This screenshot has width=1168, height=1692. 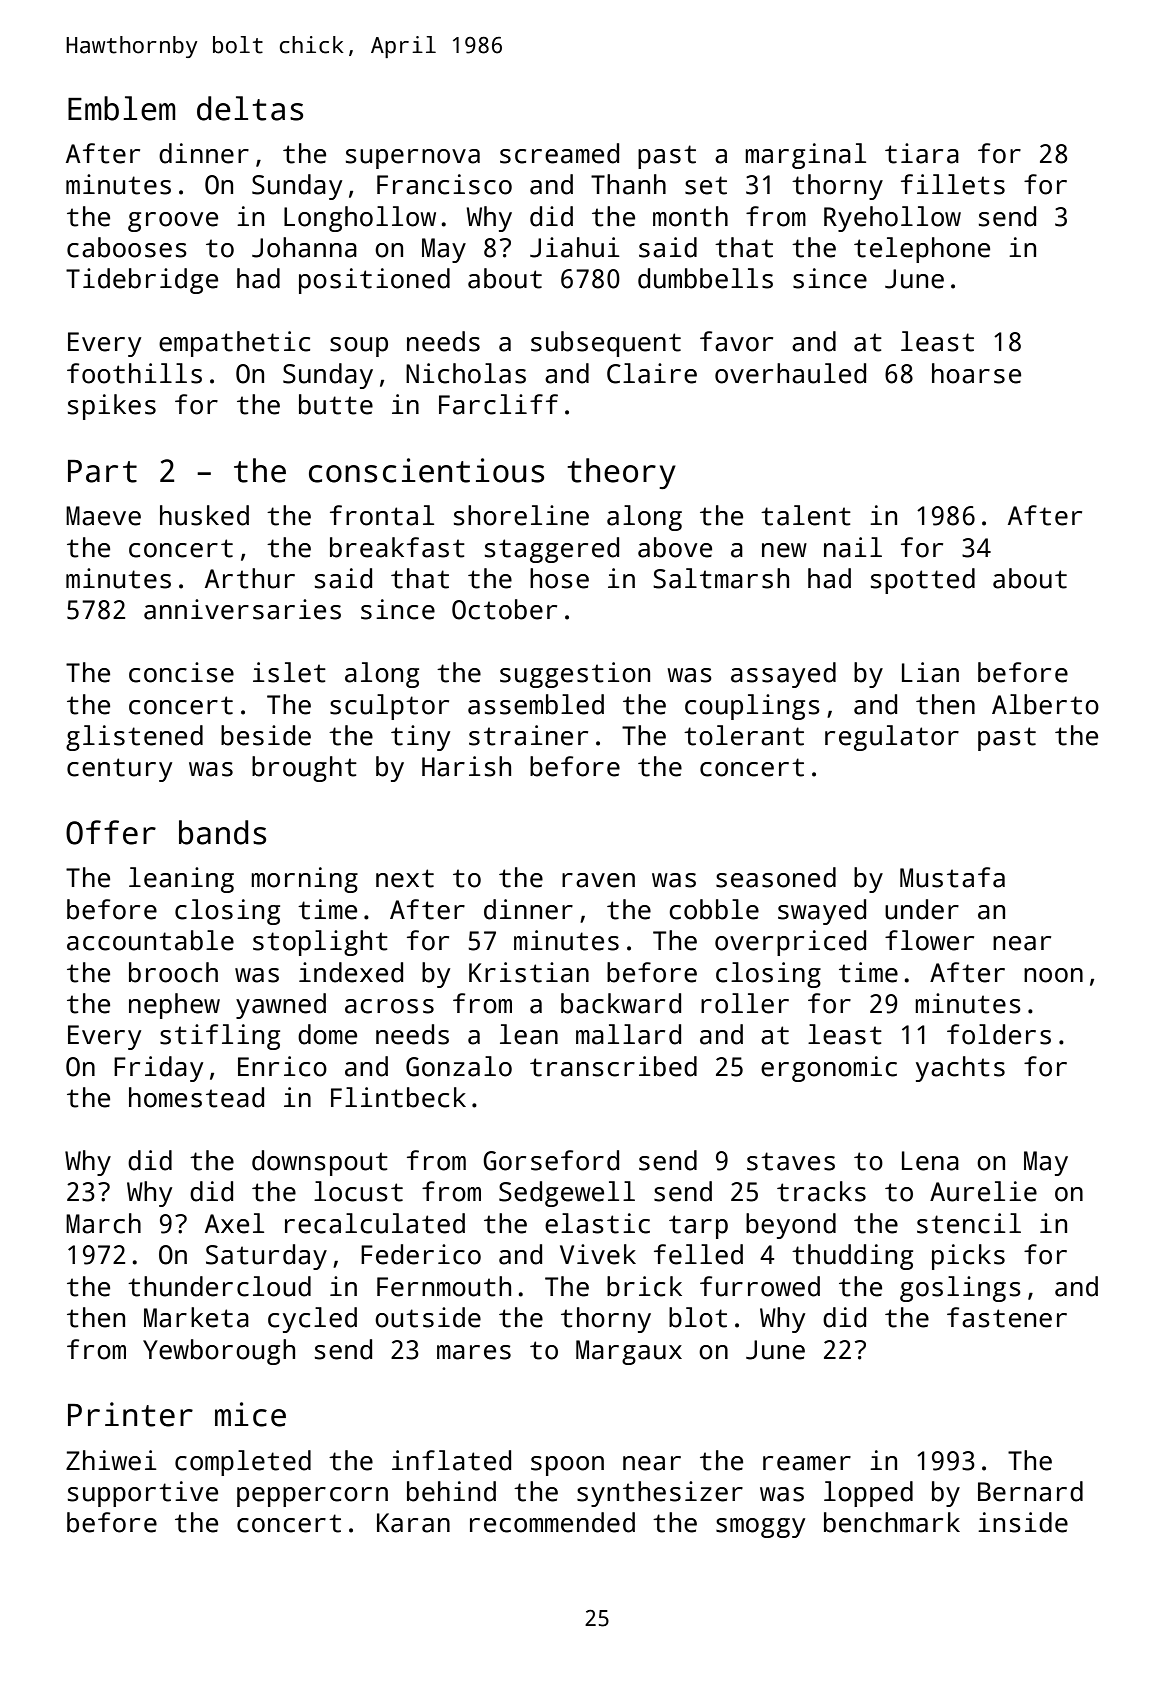 What do you see at coordinates (953, 184) in the screenshot?
I see `fillets` at bounding box center [953, 184].
